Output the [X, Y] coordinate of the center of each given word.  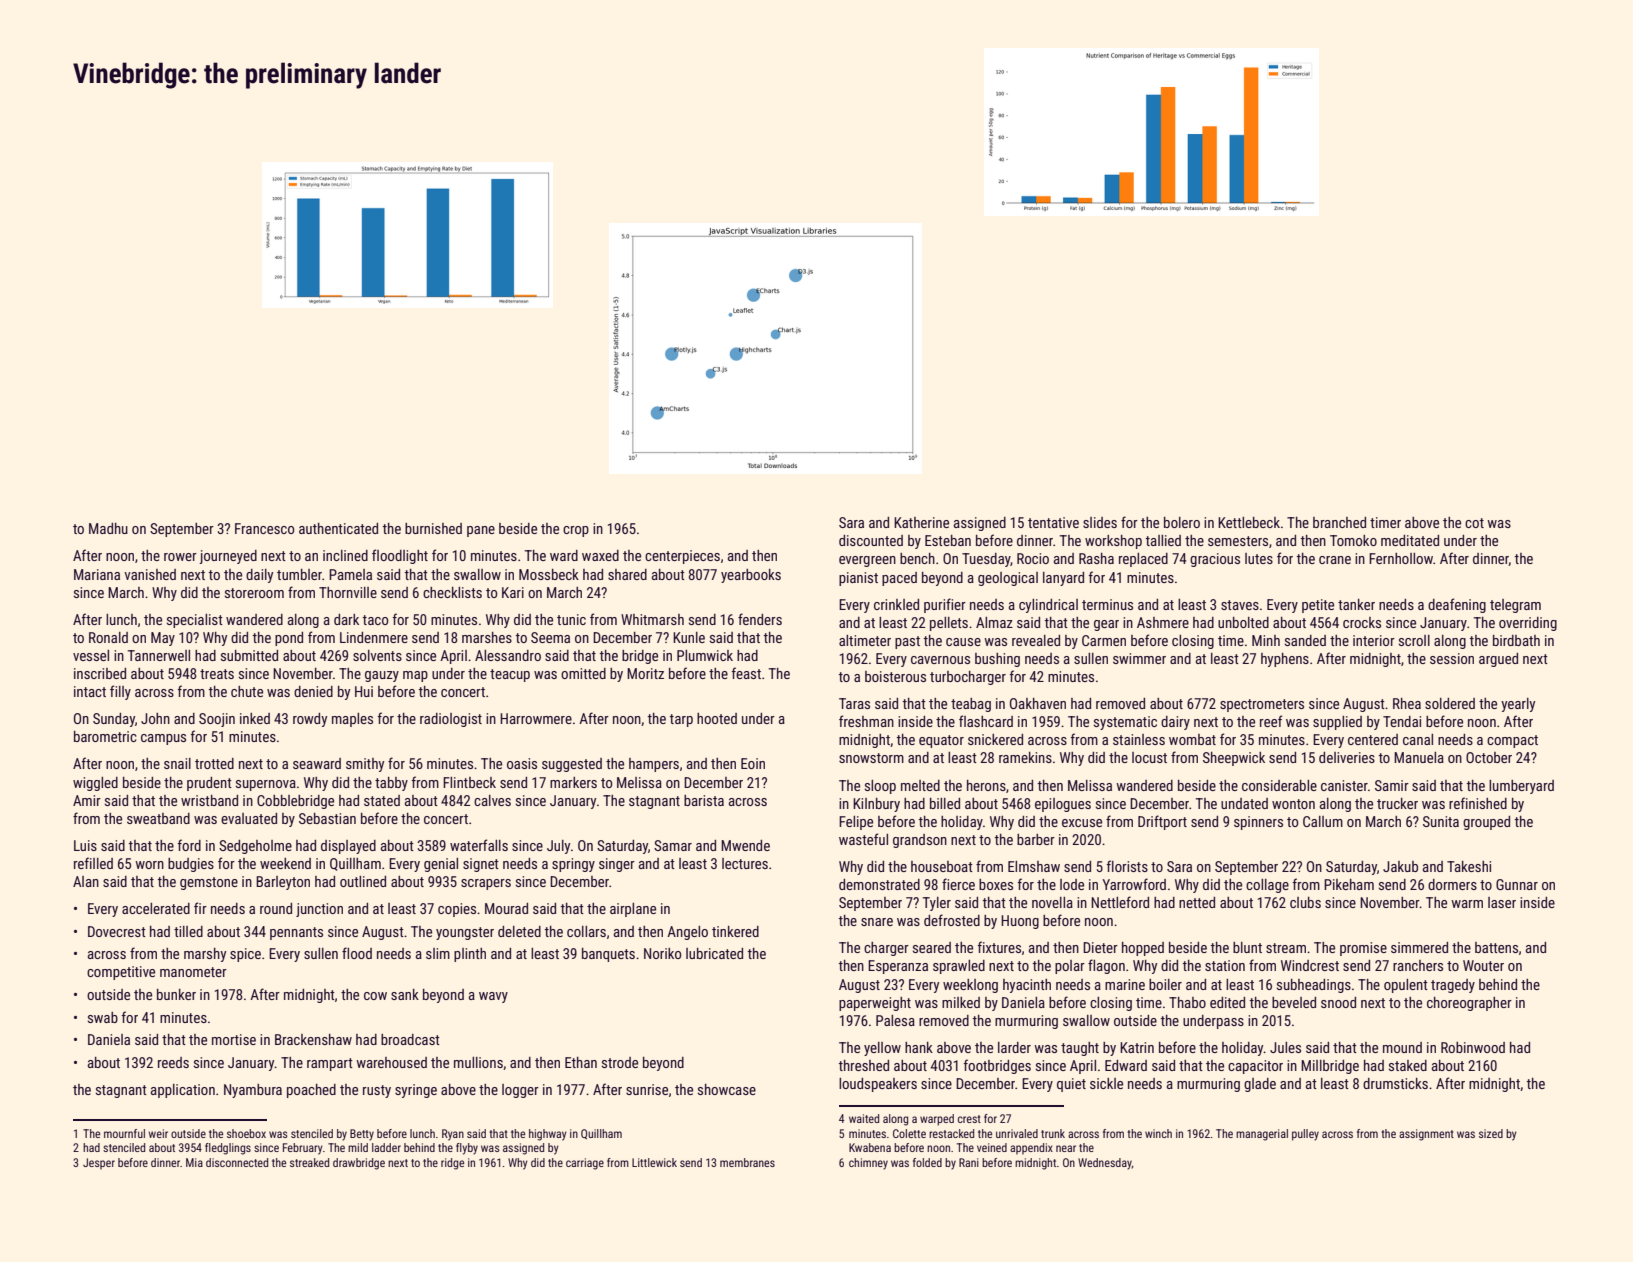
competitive [121, 973]
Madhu [108, 528]
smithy [365, 765]
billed [945, 803]
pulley [1305, 1135]
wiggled [95, 784]
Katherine [921, 522]
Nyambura [253, 1091]
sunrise [647, 1089]
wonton [1293, 804]
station [1225, 965]
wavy [493, 997]
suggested [572, 765]
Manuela [1419, 757]
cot [1474, 523]
